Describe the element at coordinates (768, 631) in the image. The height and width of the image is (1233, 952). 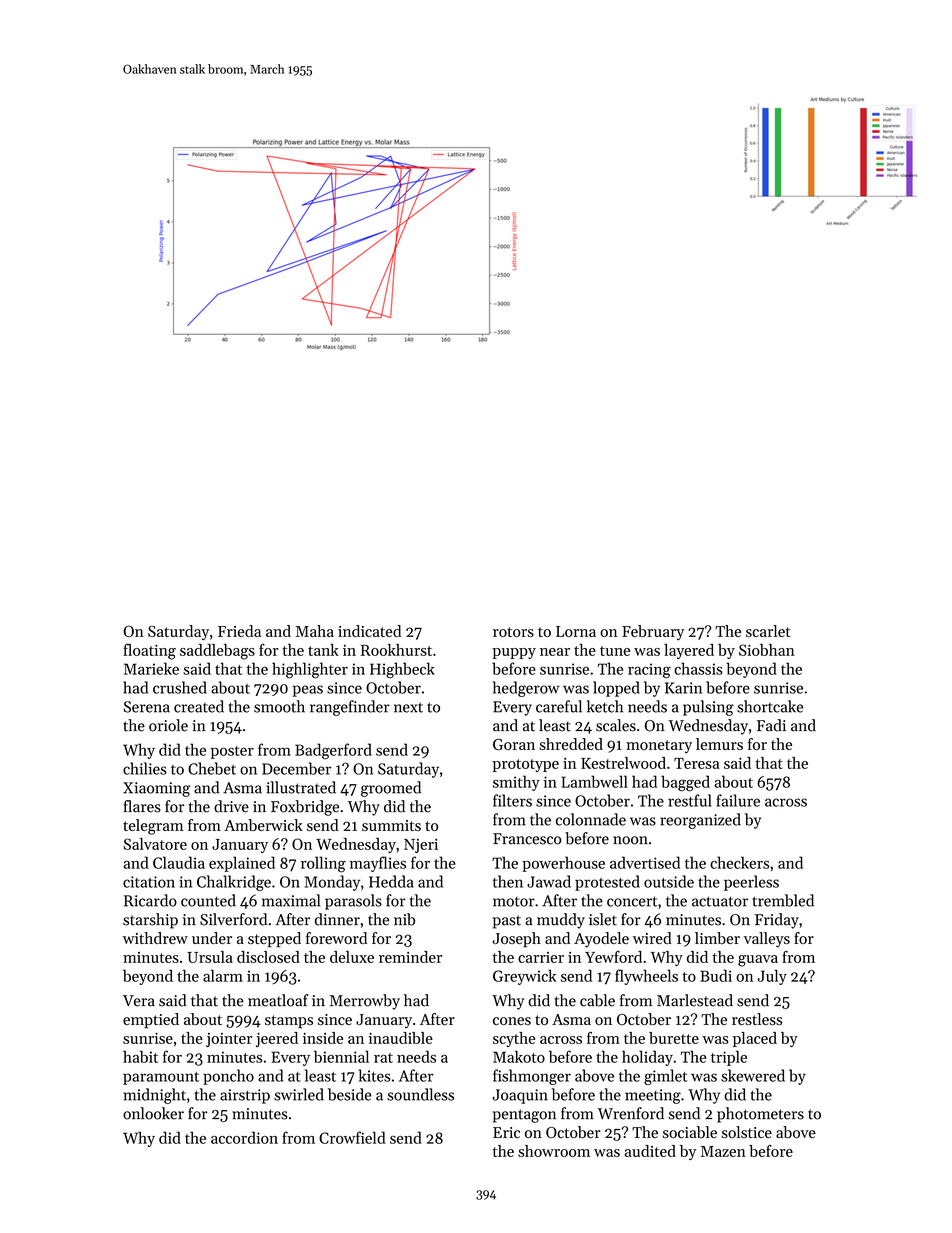
I see `scarlet` at that location.
